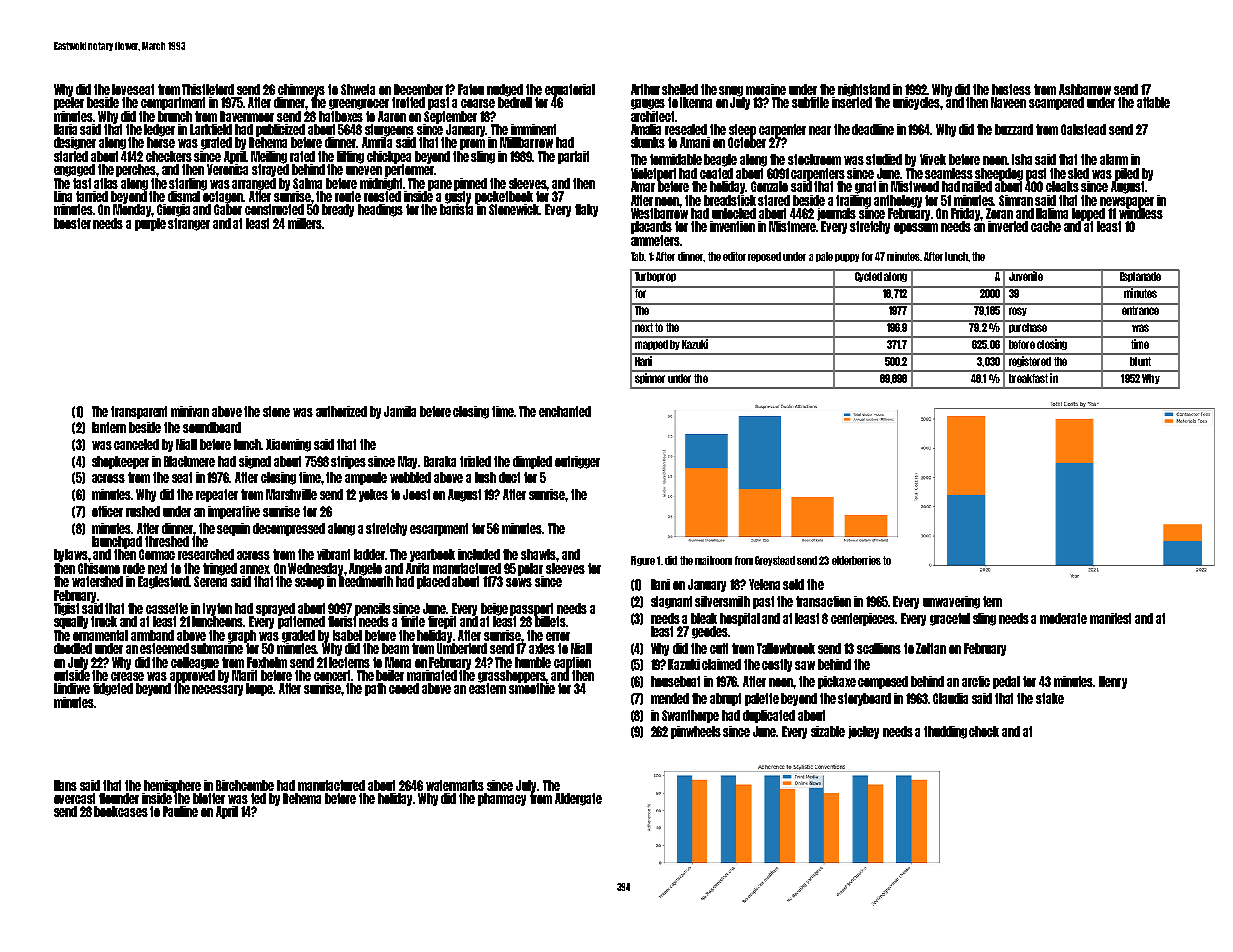  What do you see at coordinates (75, 143) in the image?
I see `designer` at bounding box center [75, 143].
